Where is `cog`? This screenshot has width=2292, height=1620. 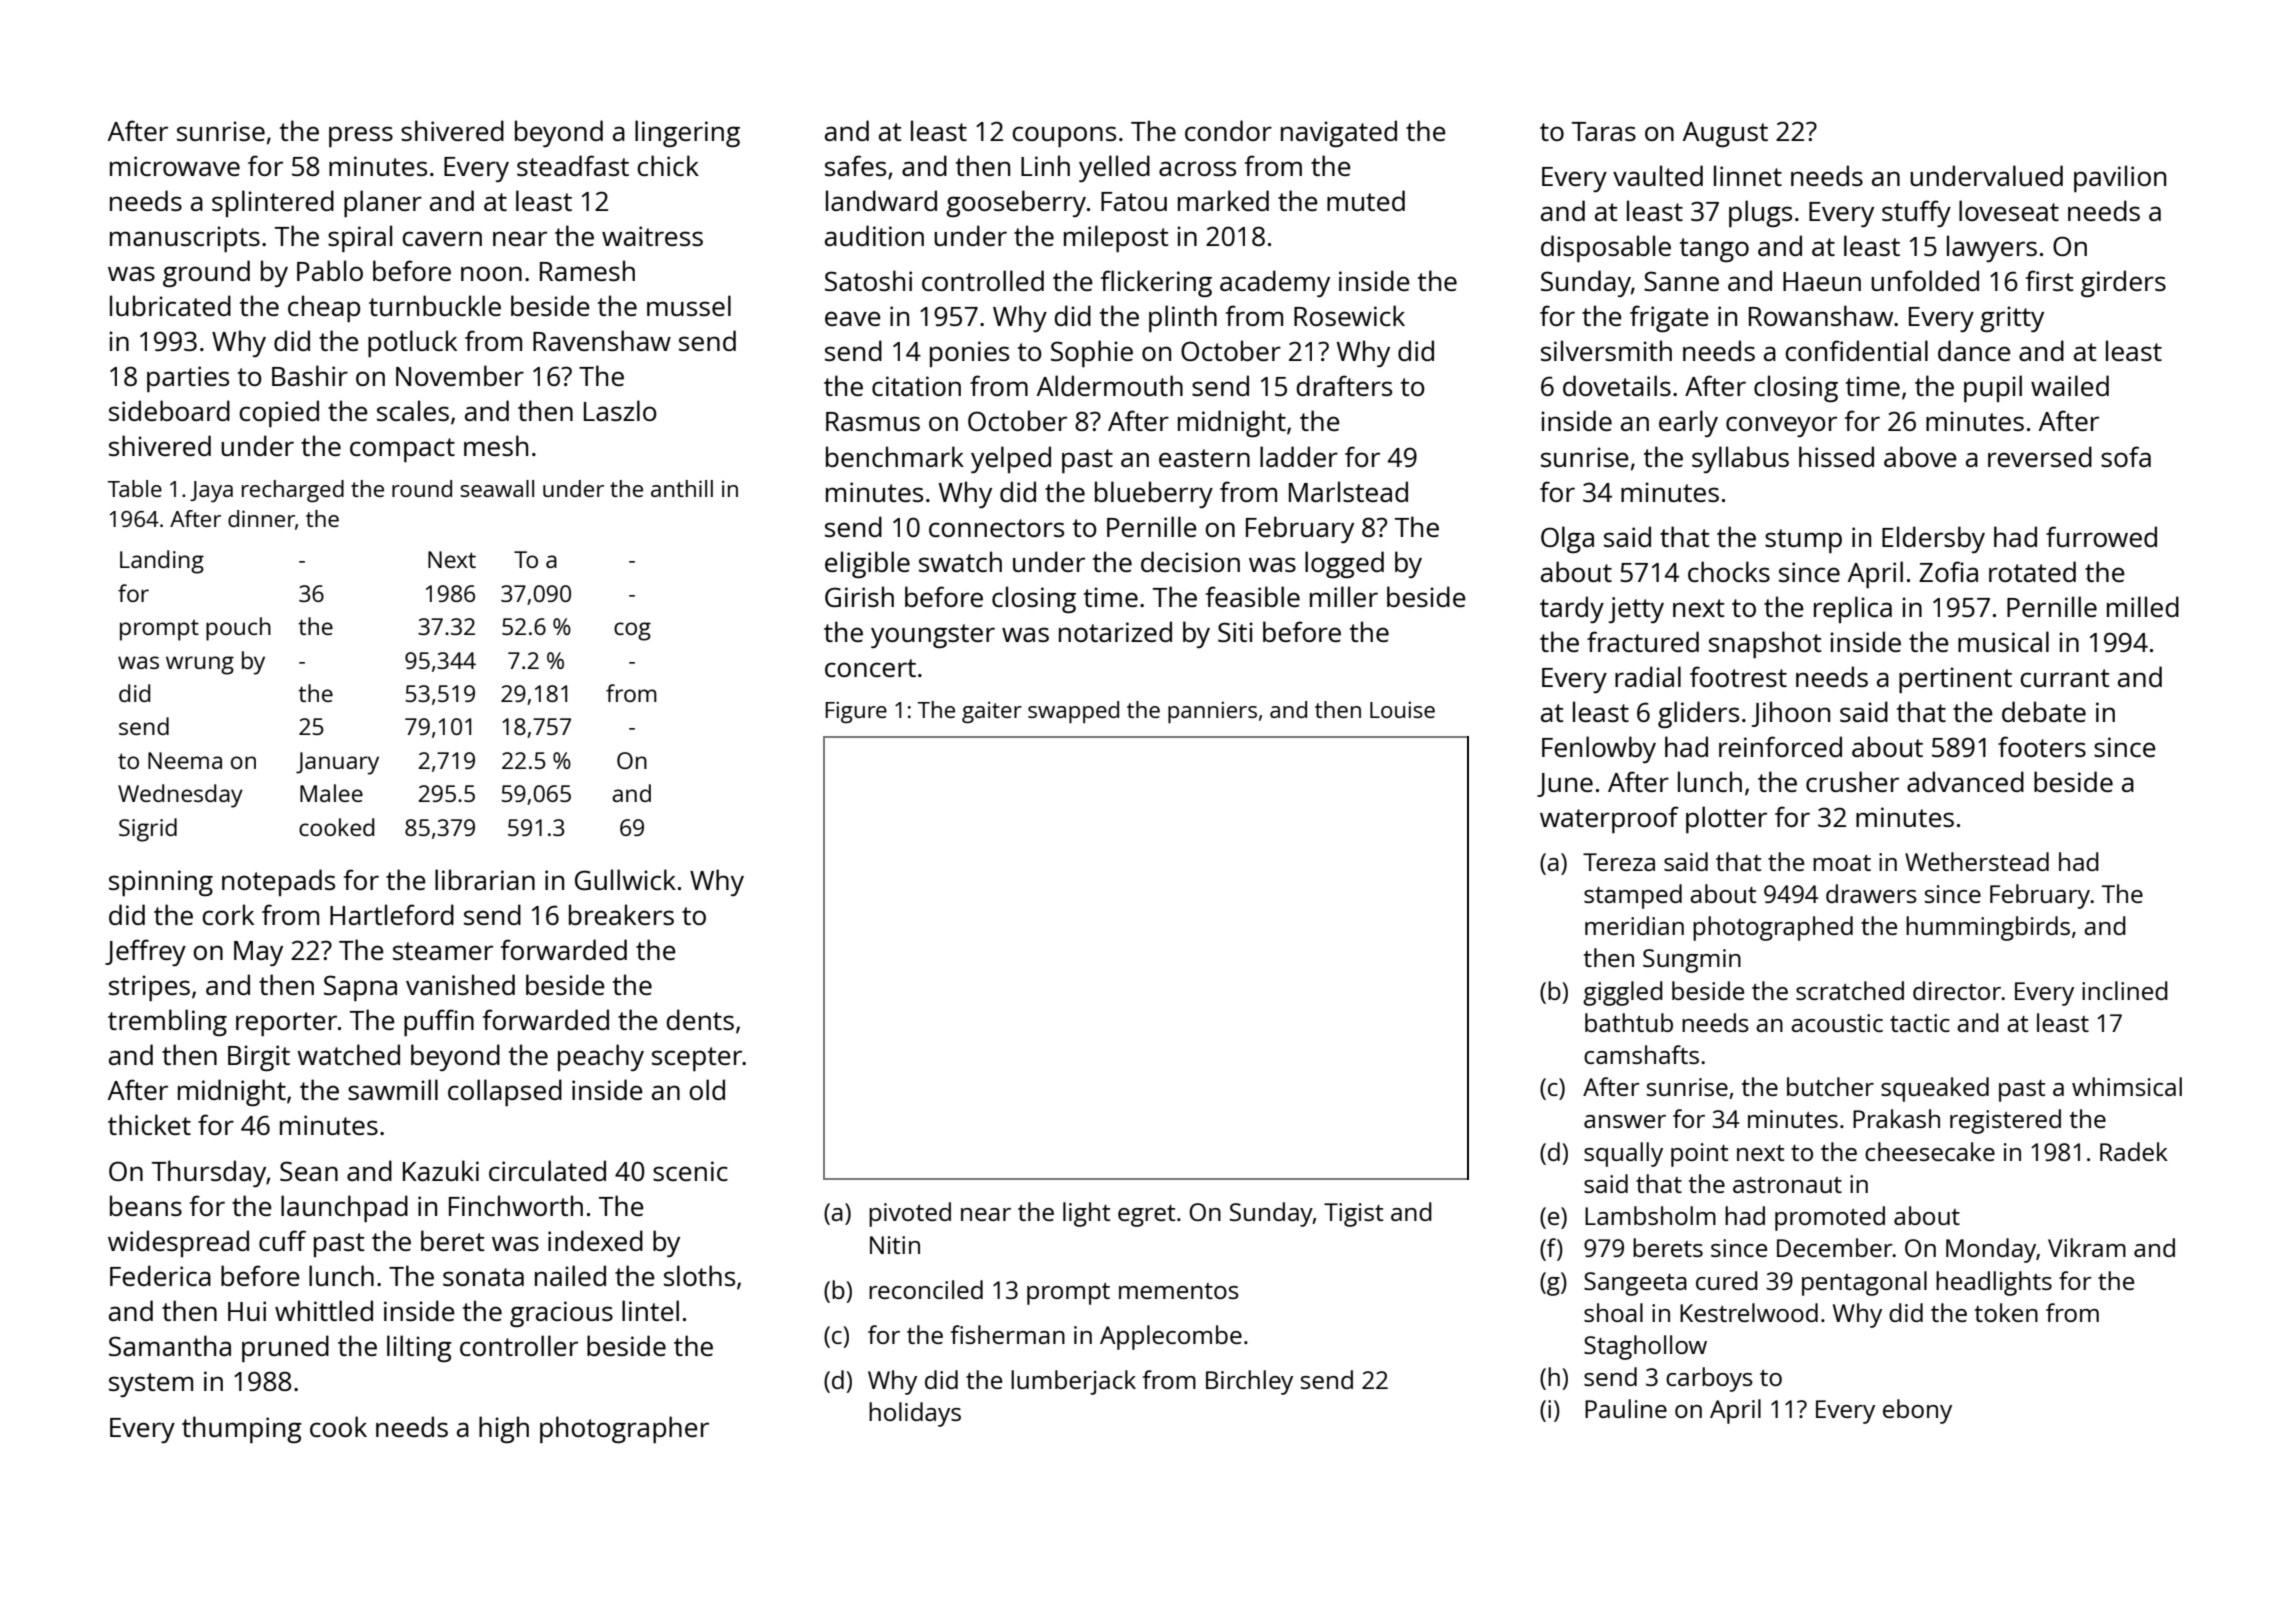 cog is located at coordinates (632, 631).
